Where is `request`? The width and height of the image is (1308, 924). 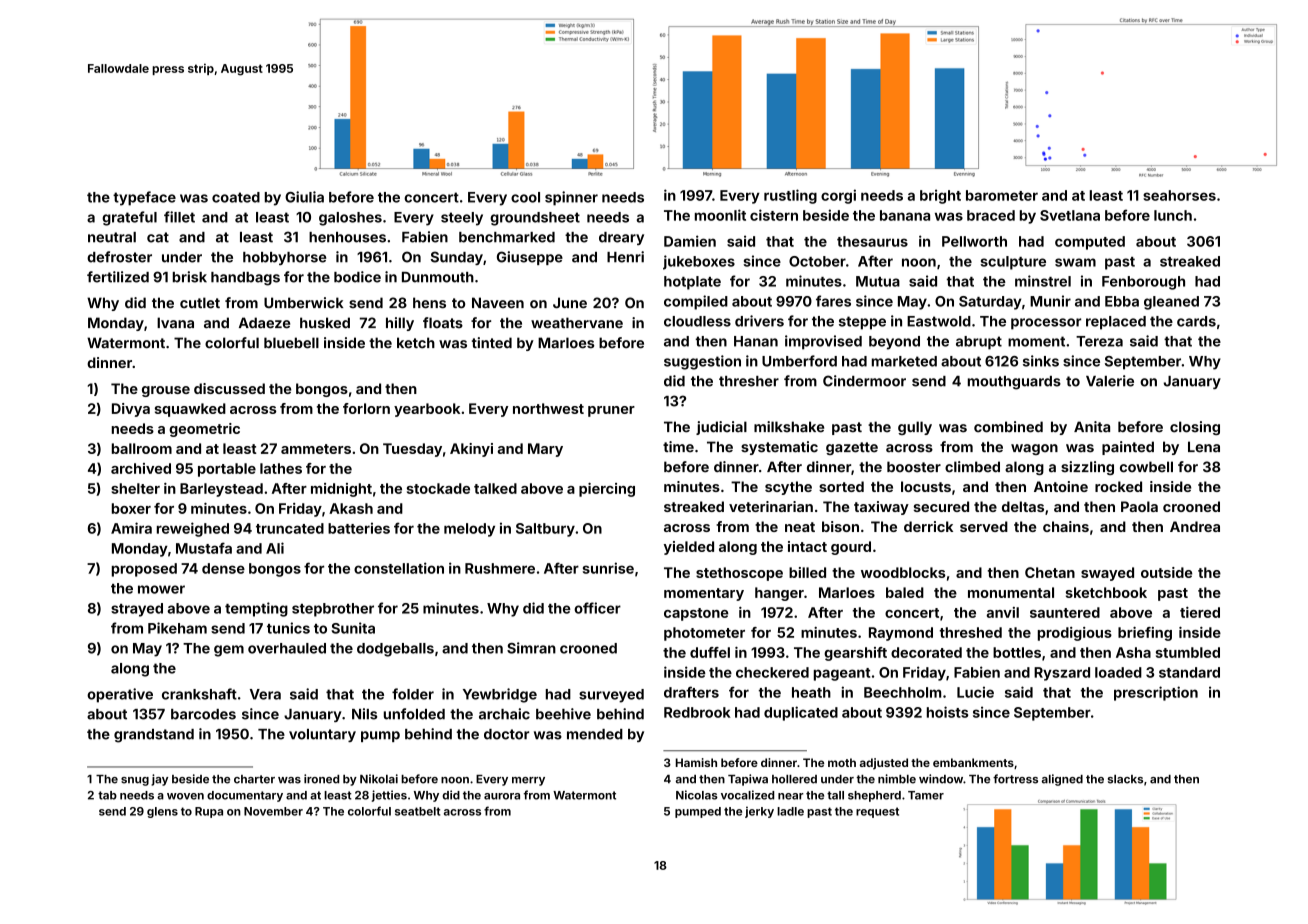
request is located at coordinates (877, 812).
